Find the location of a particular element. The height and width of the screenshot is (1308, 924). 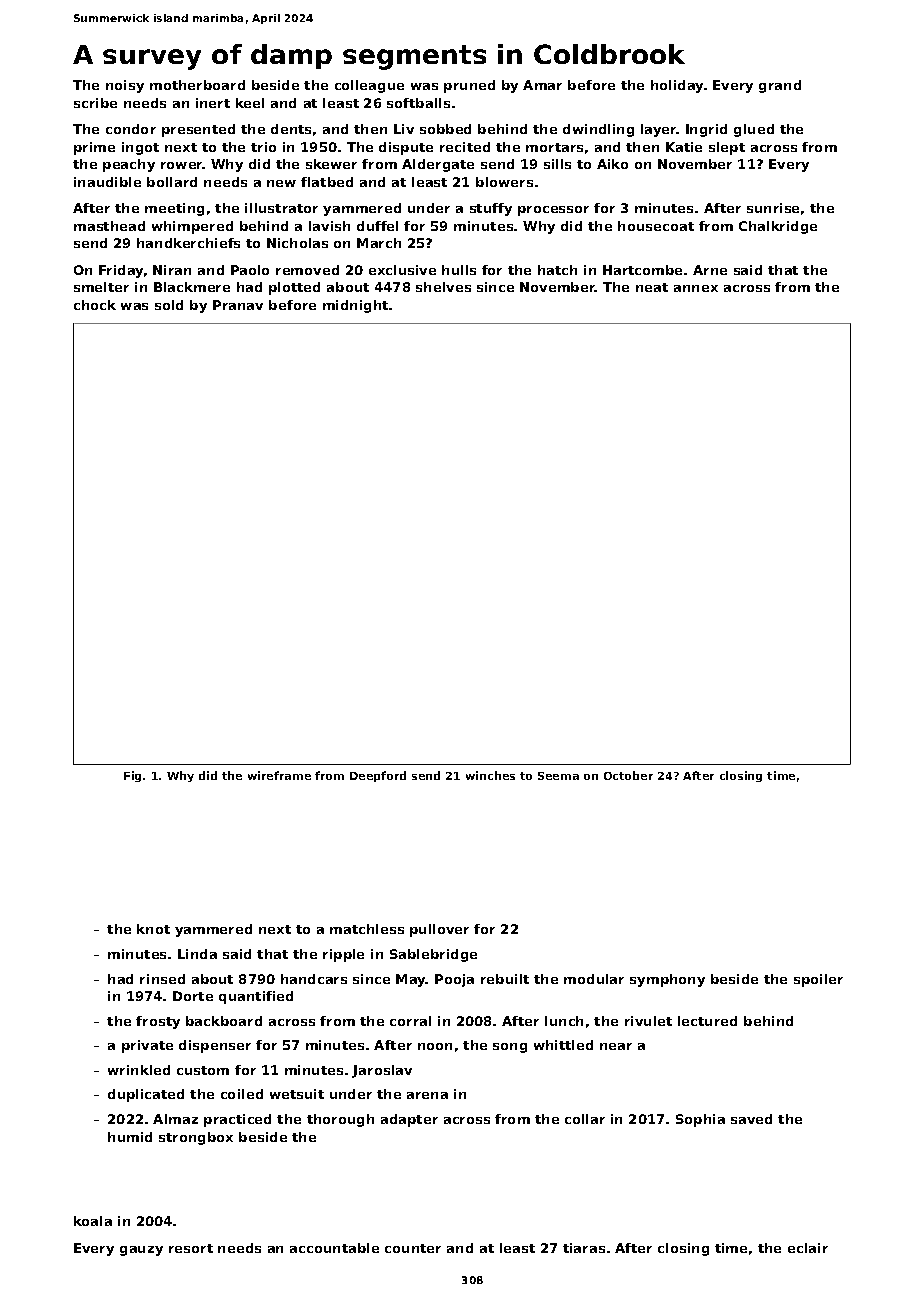

scribe is located at coordinates (95, 103).
